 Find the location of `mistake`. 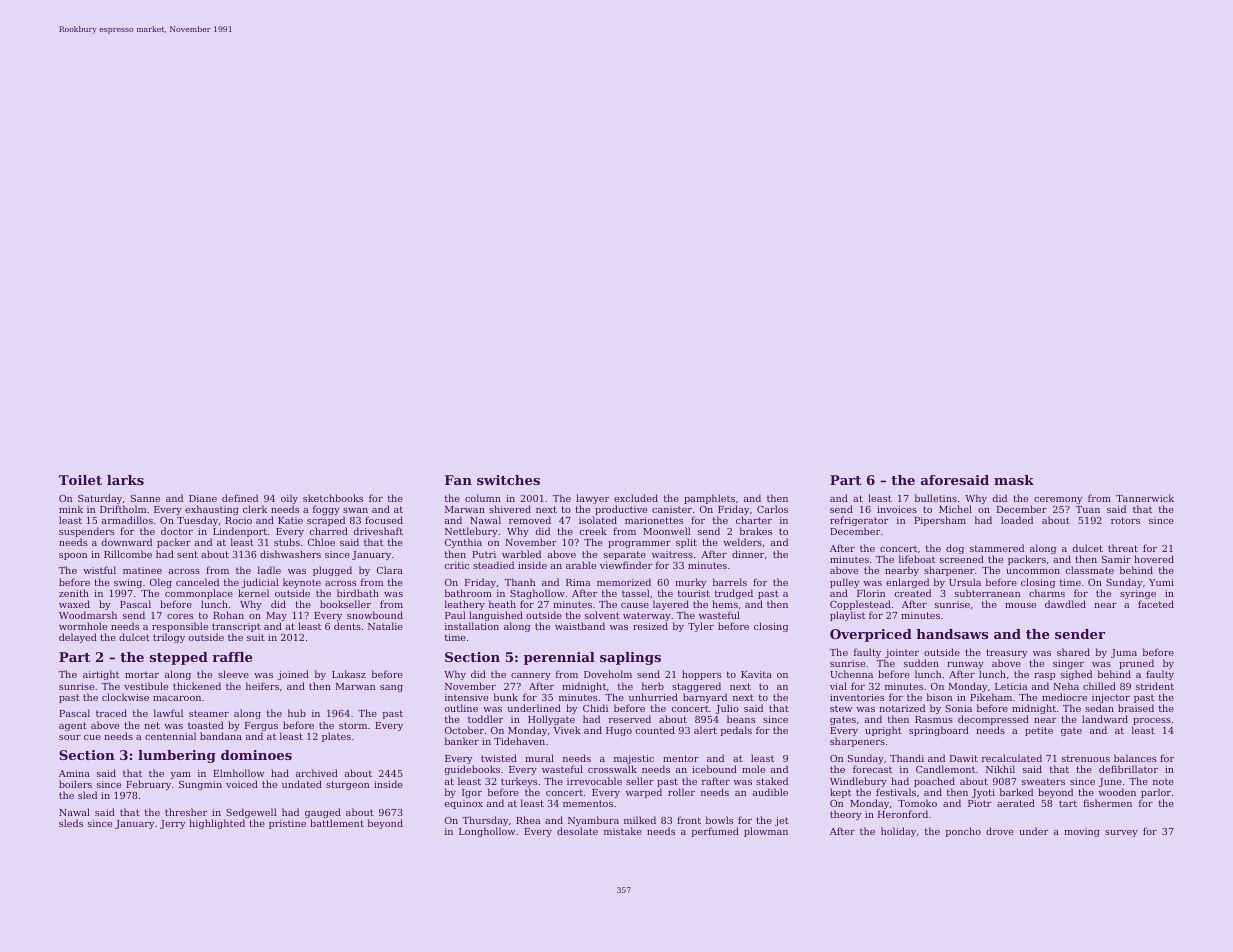

mistake is located at coordinates (623, 831).
